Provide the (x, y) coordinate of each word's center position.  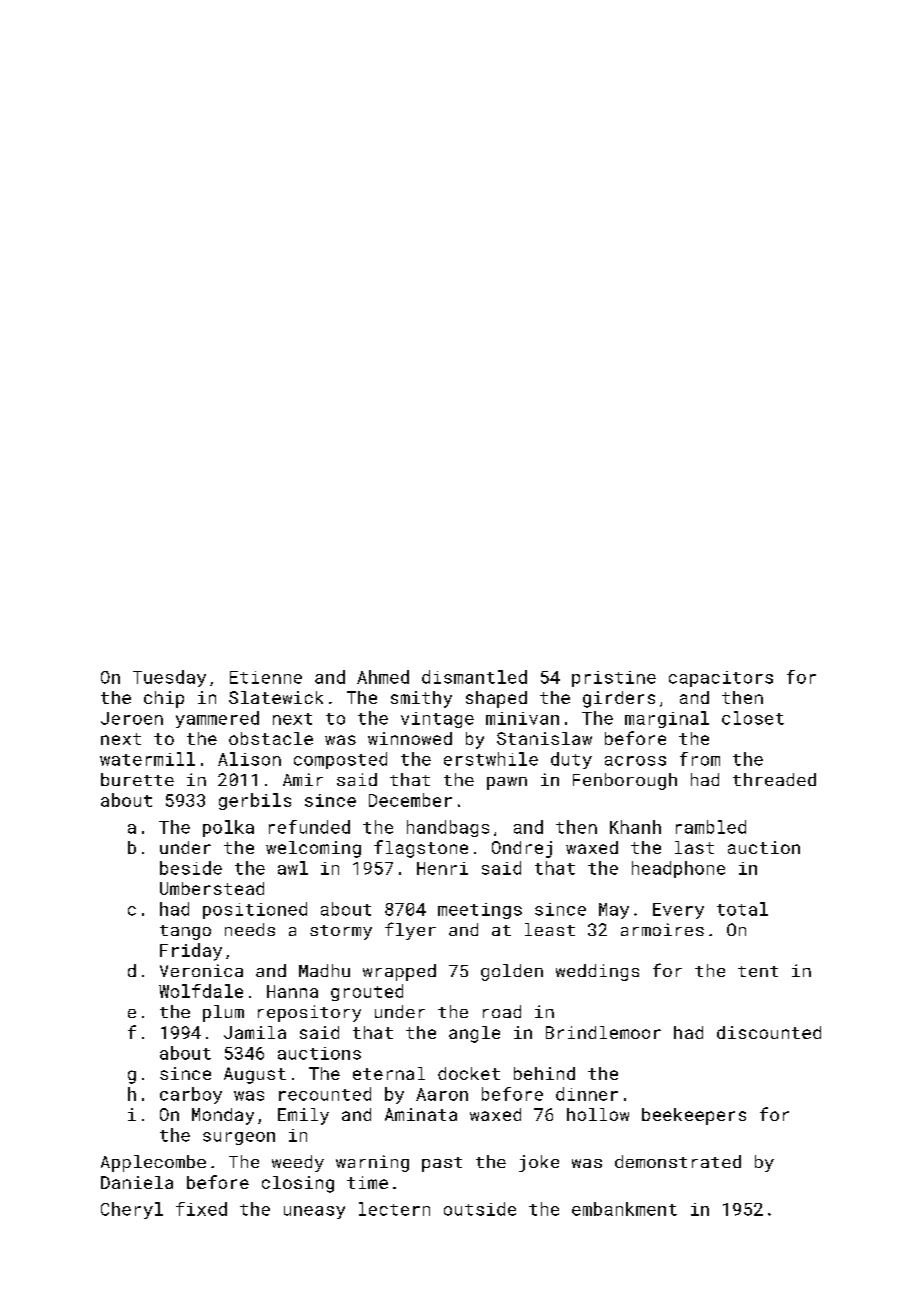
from (700, 759)
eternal (389, 1073)
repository (309, 1013)
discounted (769, 1032)
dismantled (474, 677)
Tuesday (169, 678)
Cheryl (132, 1210)
